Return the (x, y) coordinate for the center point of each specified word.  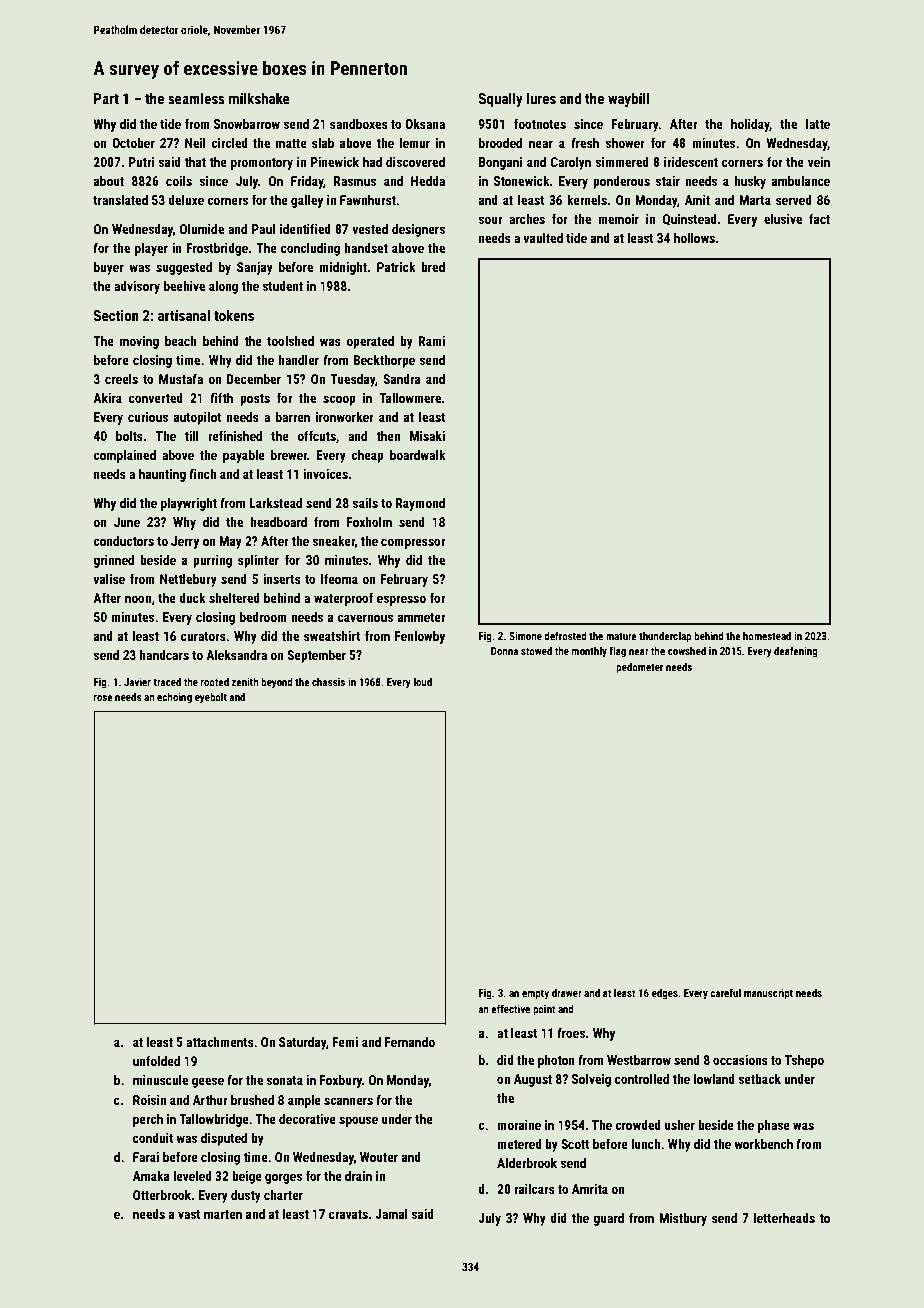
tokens (234, 315)
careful (725, 992)
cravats (348, 1214)
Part (106, 98)
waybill (628, 99)
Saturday (302, 1043)
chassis (328, 681)
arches (527, 219)
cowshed (687, 650)
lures (541, 98)
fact (819, 218)
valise (109, 579)
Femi (345, 1042)
